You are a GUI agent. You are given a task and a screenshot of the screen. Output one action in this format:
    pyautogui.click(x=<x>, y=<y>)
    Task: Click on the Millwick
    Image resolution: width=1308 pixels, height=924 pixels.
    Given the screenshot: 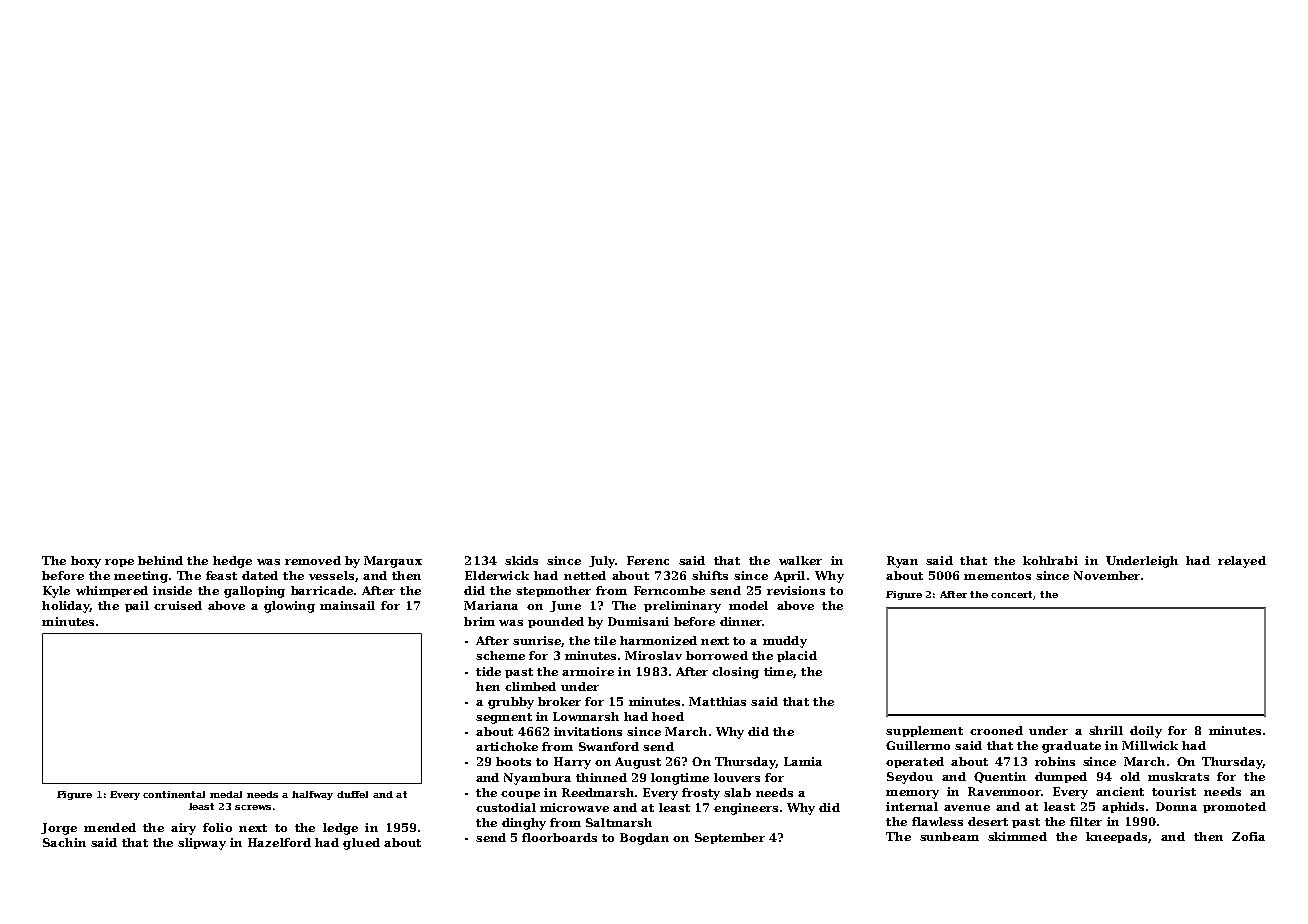 What is the action you would take?
    pyautogui.click(x=1150, y=745)
